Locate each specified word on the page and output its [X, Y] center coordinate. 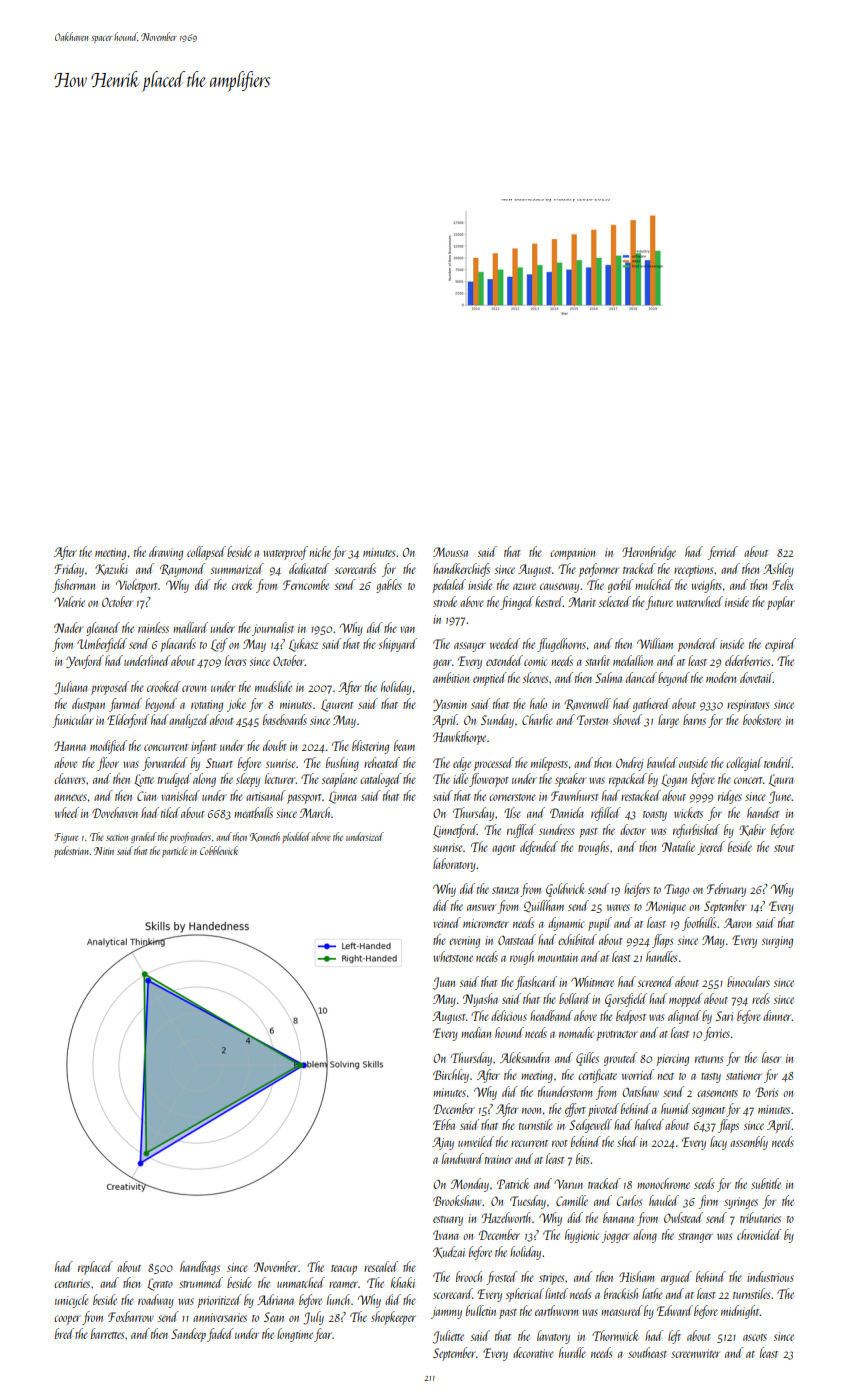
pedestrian [71, 851]
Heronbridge [649, 553]
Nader [68, 627]
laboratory [454, 865]
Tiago [676, 890]
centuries [72, 1283]
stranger [695, 1238]
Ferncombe [306, 584]
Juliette [448, 1337]
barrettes [107, 1333]
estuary [448, 1221]
